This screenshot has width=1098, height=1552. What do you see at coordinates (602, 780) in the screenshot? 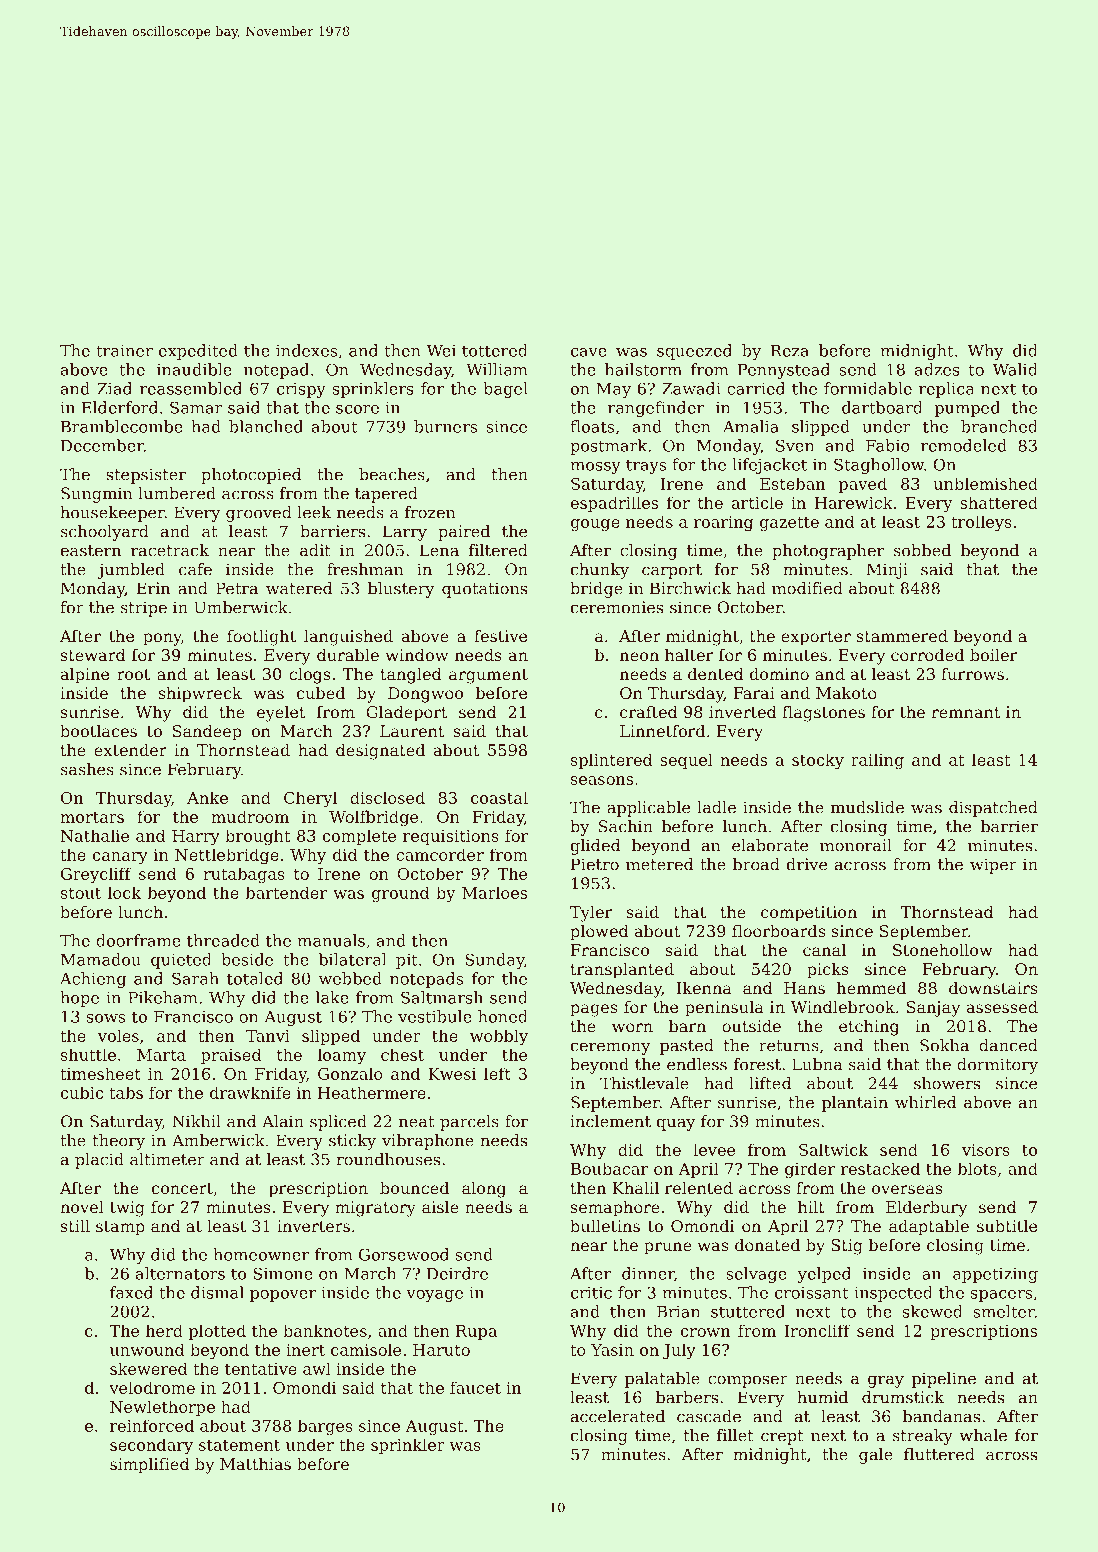
I see `seasons` at bounding box center [602, 780].
